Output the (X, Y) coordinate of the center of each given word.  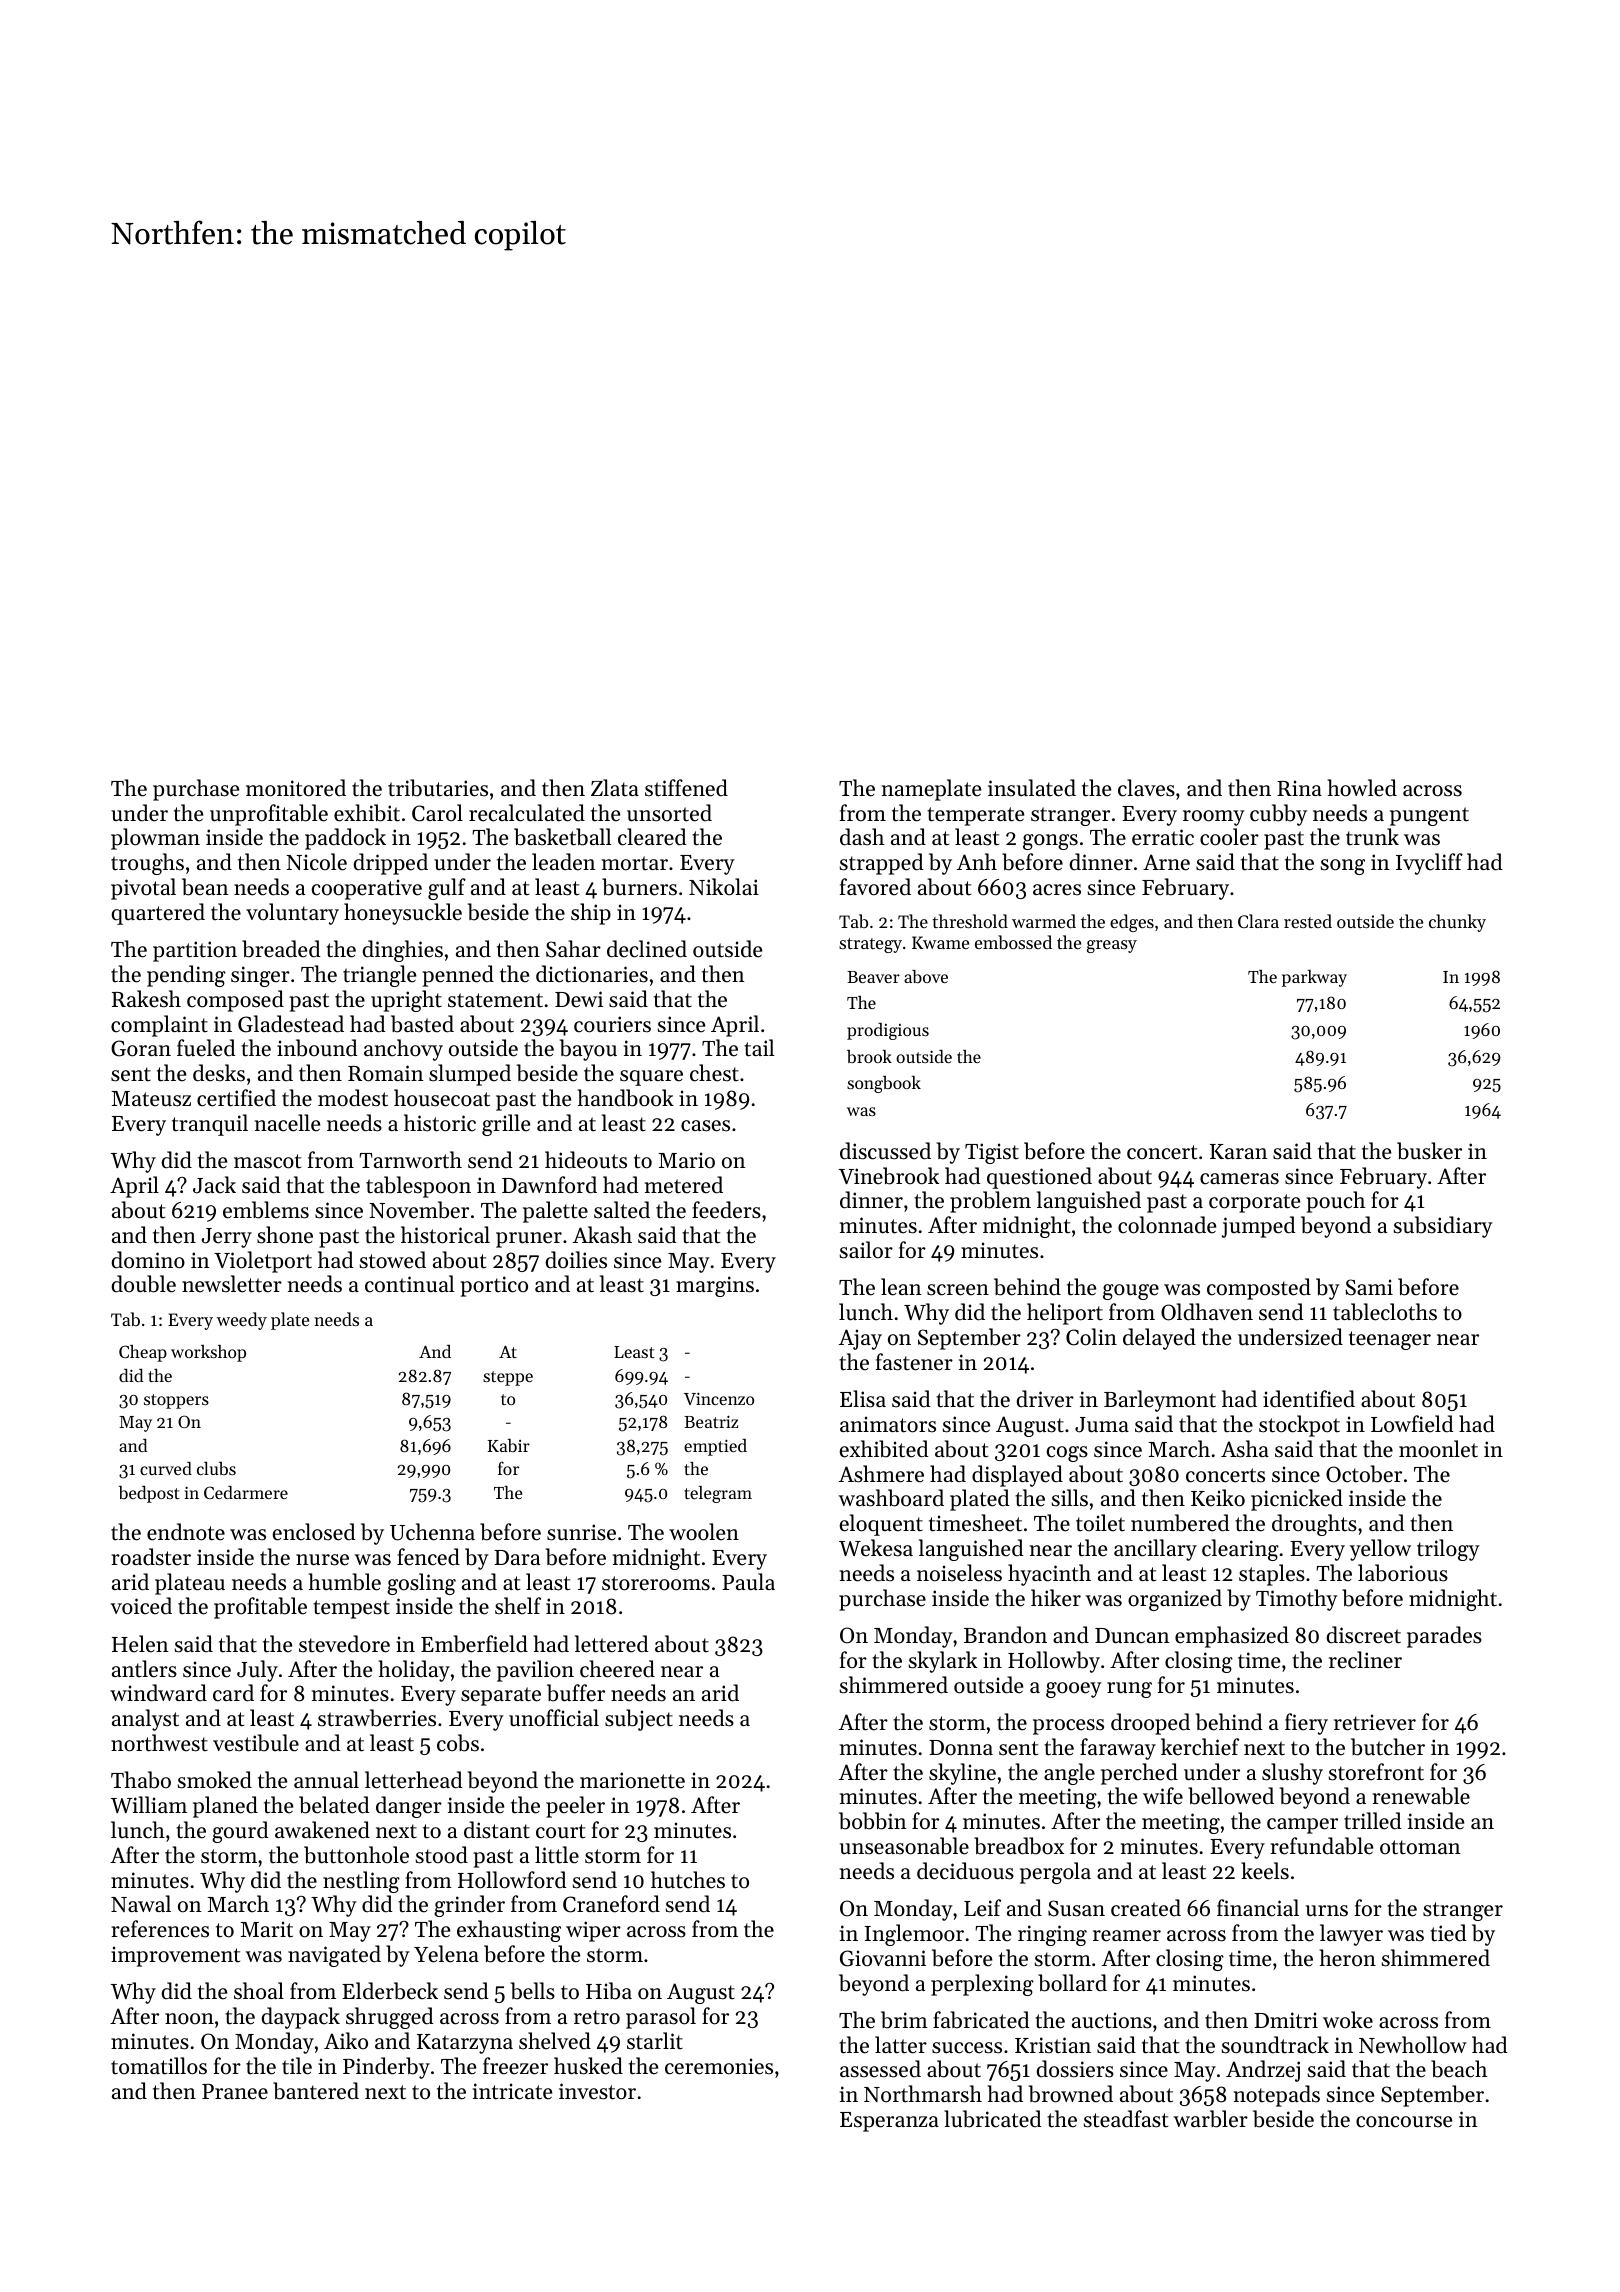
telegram (718, 1494)
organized (1175, 1600)
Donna (961, 1748)
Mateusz (151, 1099)
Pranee (235, 2092)
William (149, 1804)
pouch (1335, 1202)
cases (705, 1126)
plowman (155, 839)
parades (1444, 1637)
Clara (1258, 921)
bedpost (149, 1494)
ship (591, 914)
